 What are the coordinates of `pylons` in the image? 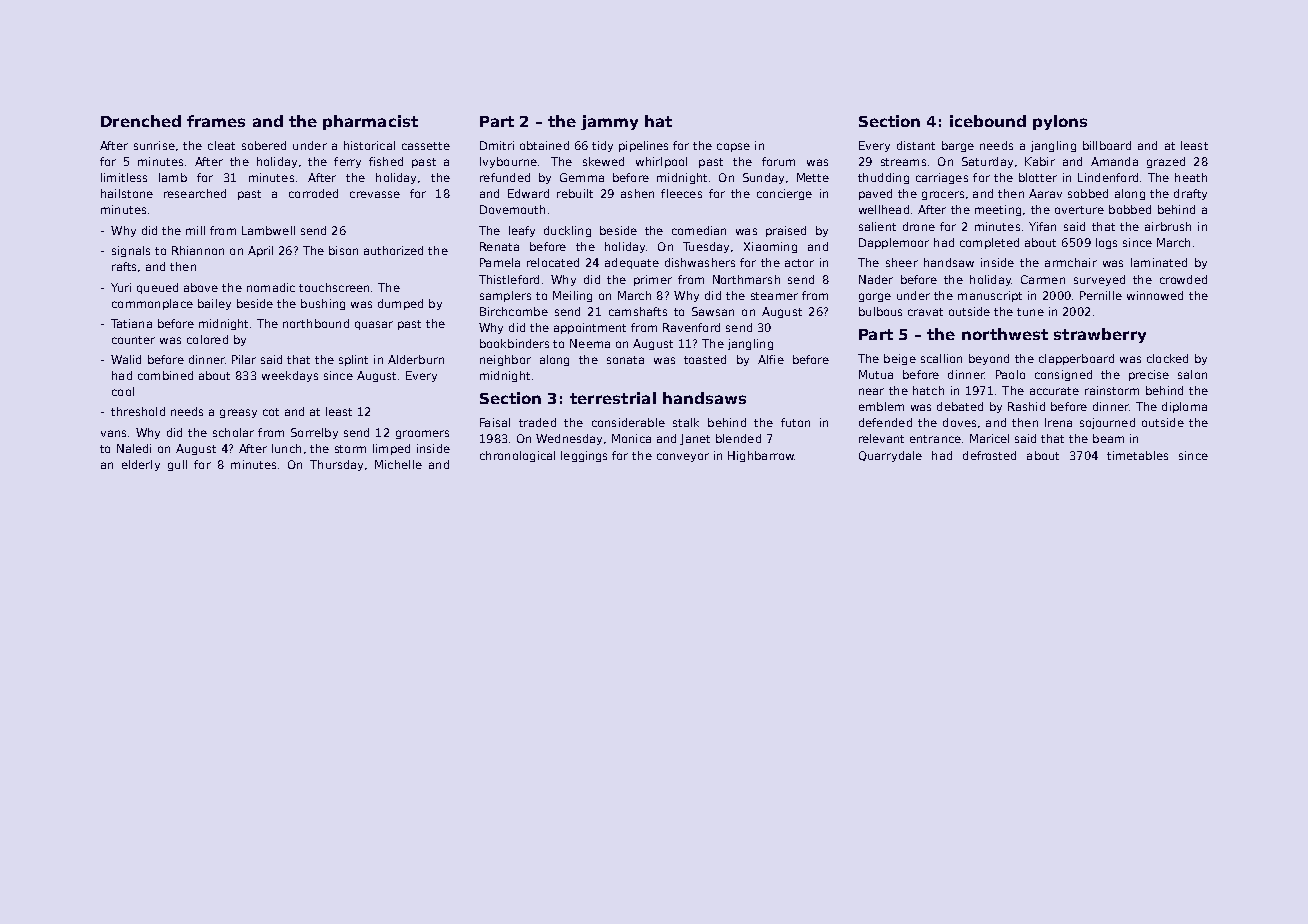 It's located at (1060, 122).
